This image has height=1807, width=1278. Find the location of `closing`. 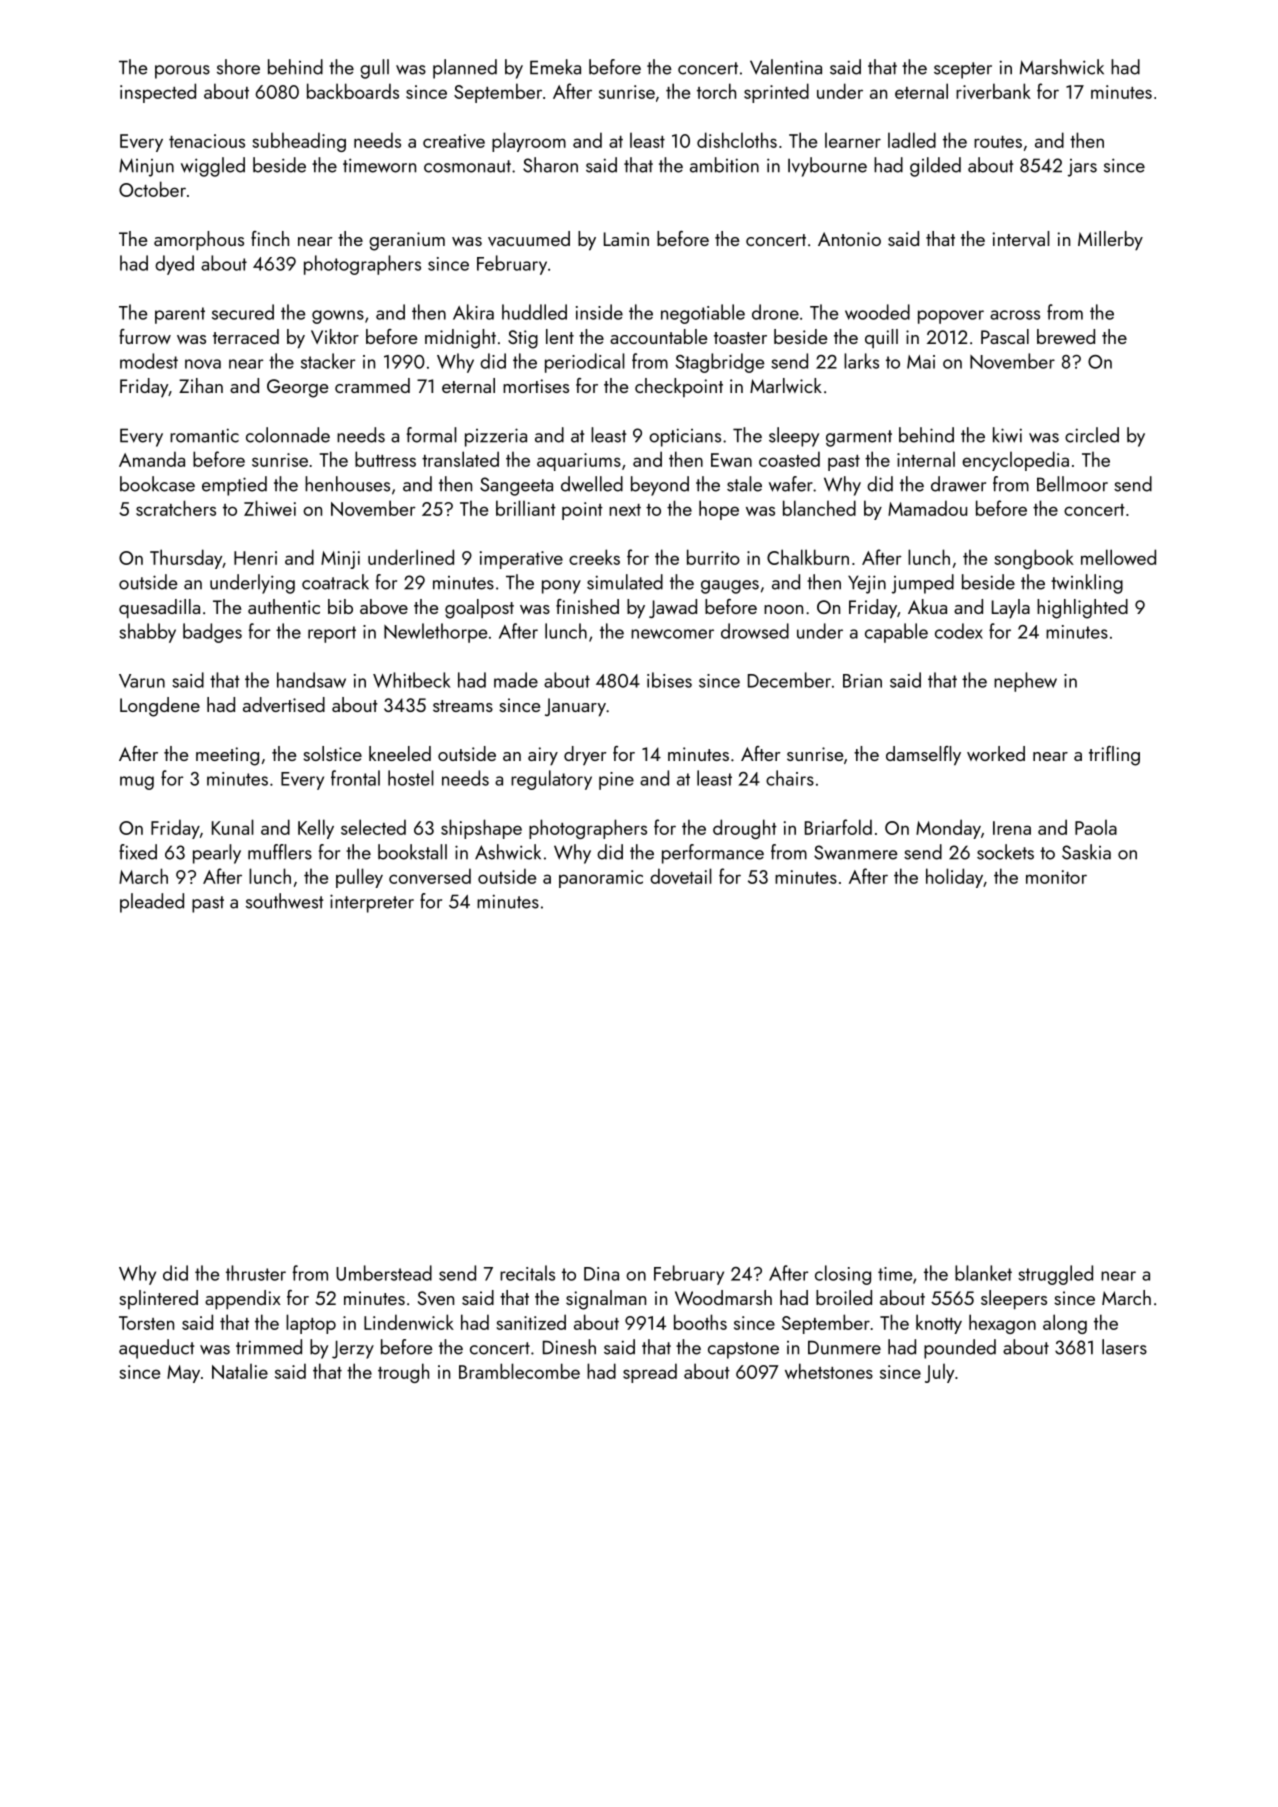

closing is located at coordinates (843, 1275).
